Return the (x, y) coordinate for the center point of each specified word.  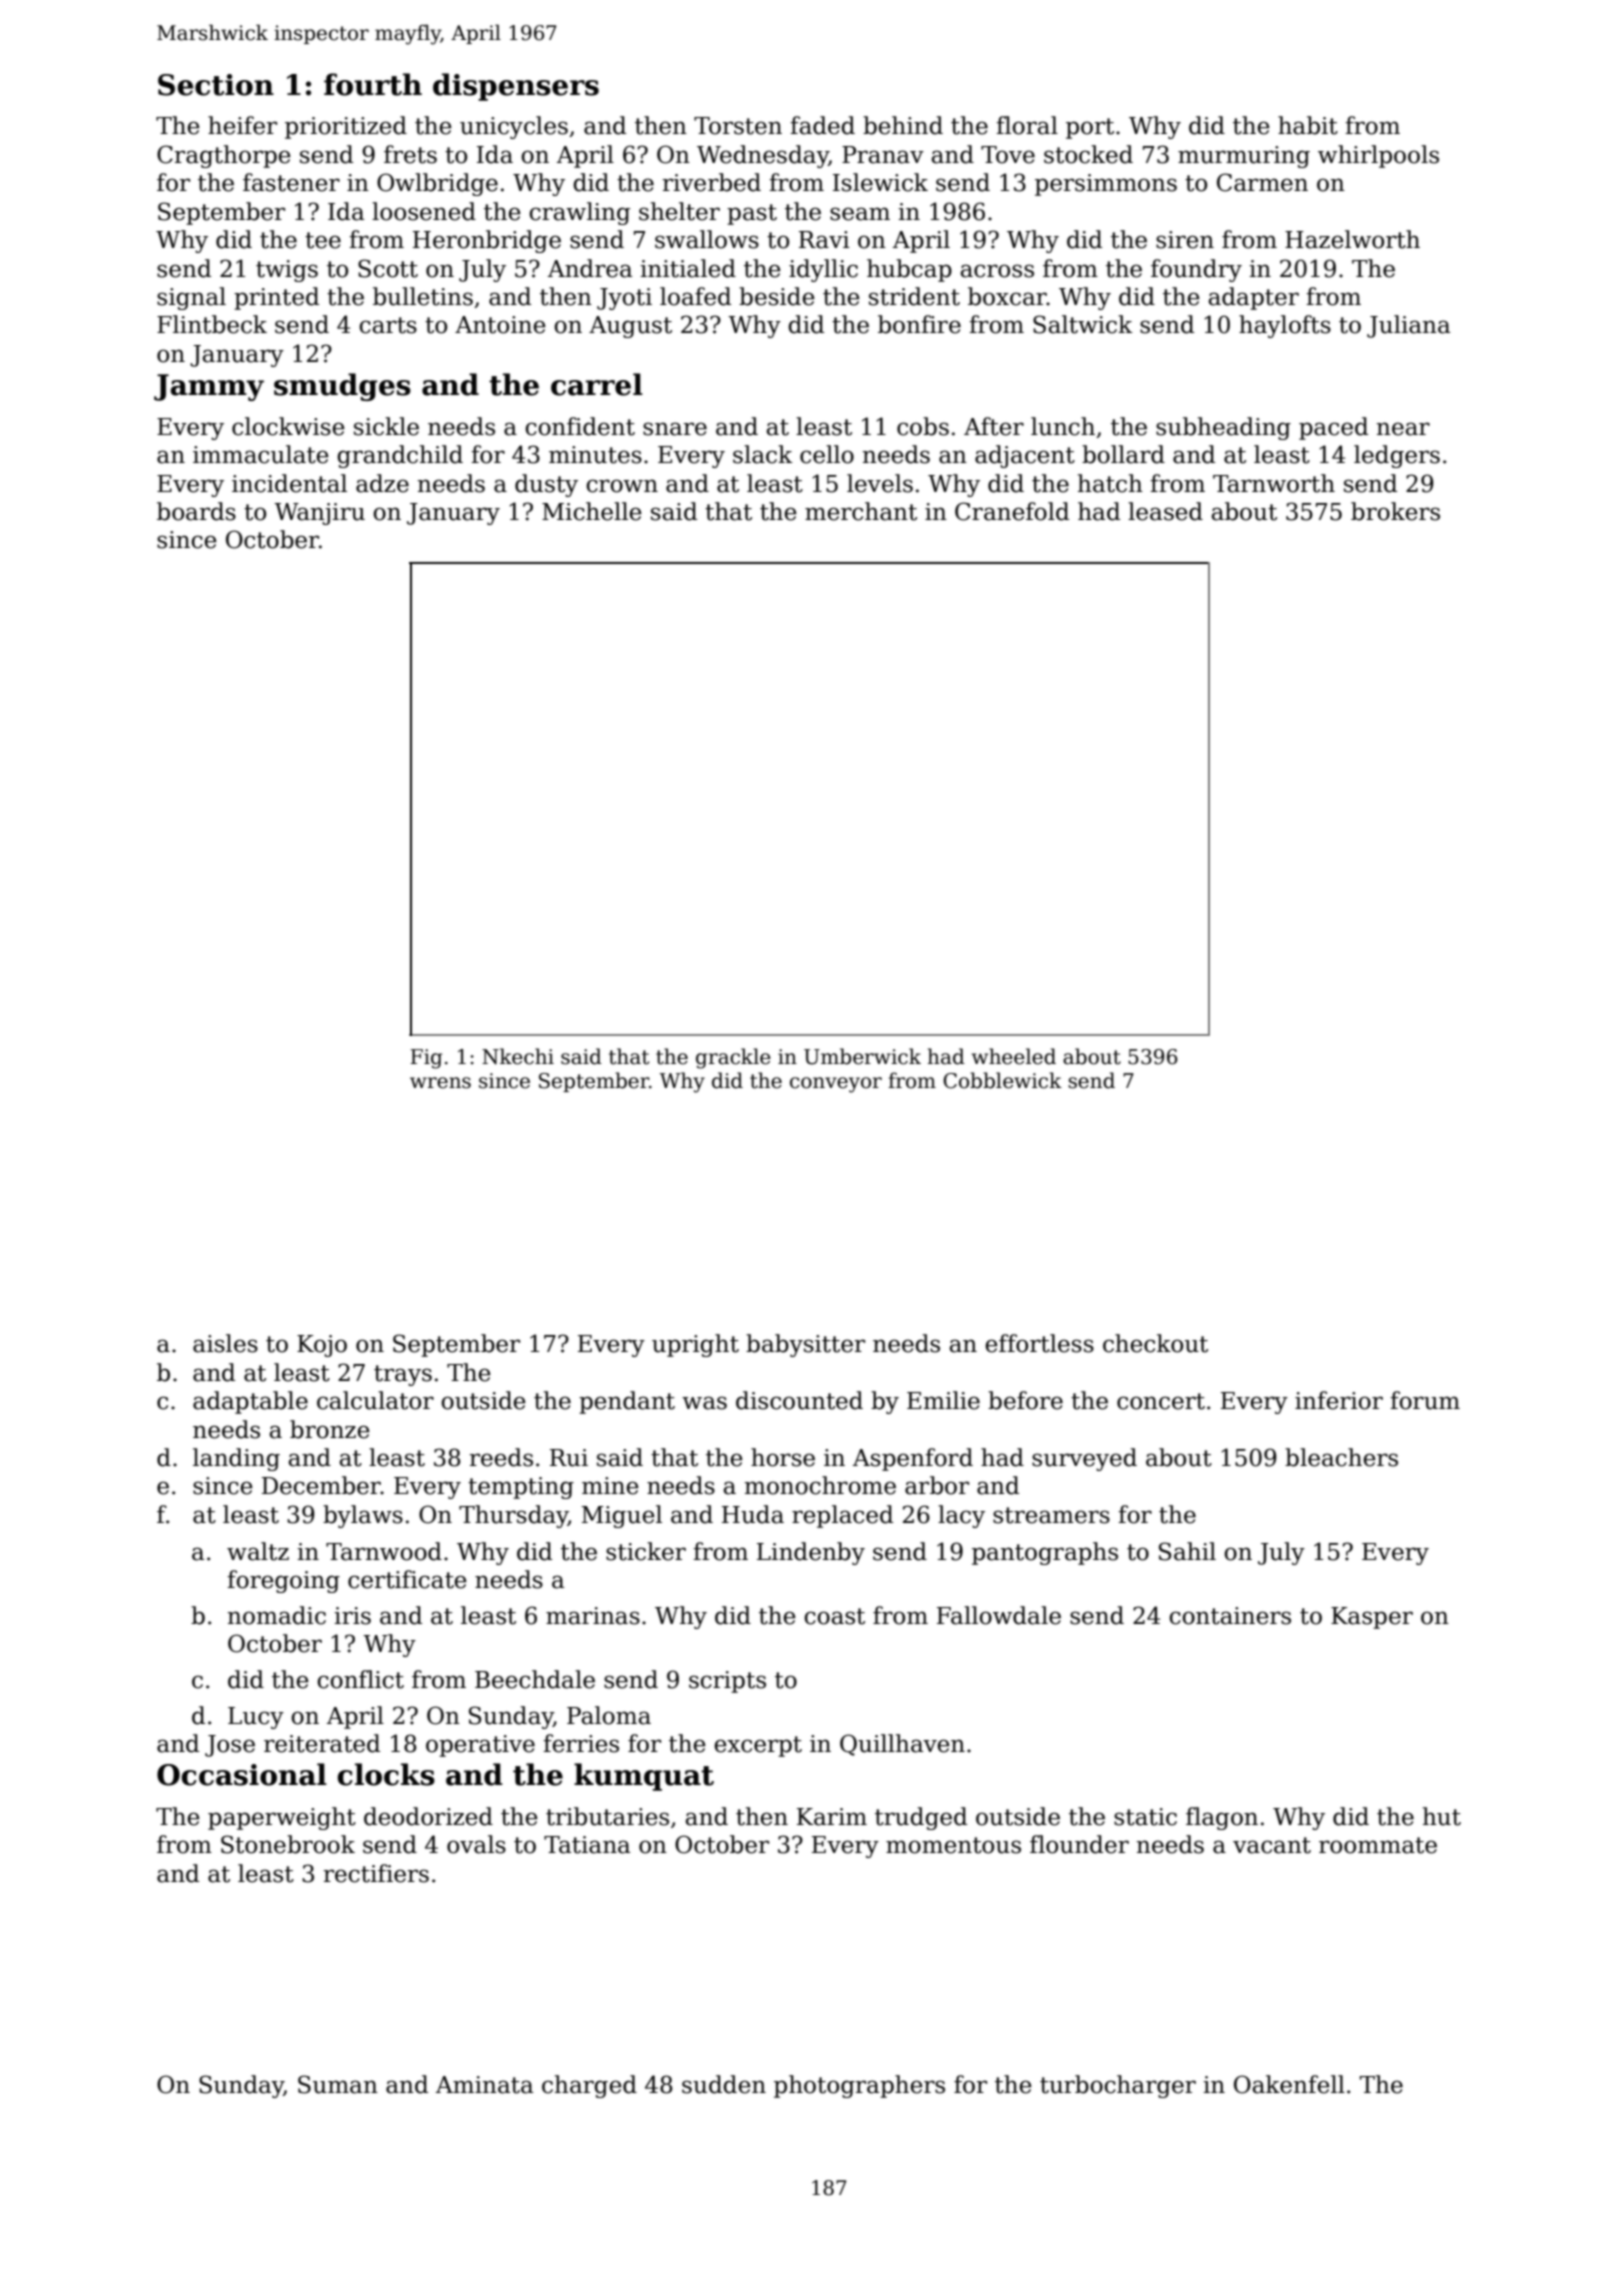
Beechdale (535, 1679)
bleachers (1341, 1457)
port (1090, 128)
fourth (373, 84)
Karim (832, 1817)
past (752, 214)
